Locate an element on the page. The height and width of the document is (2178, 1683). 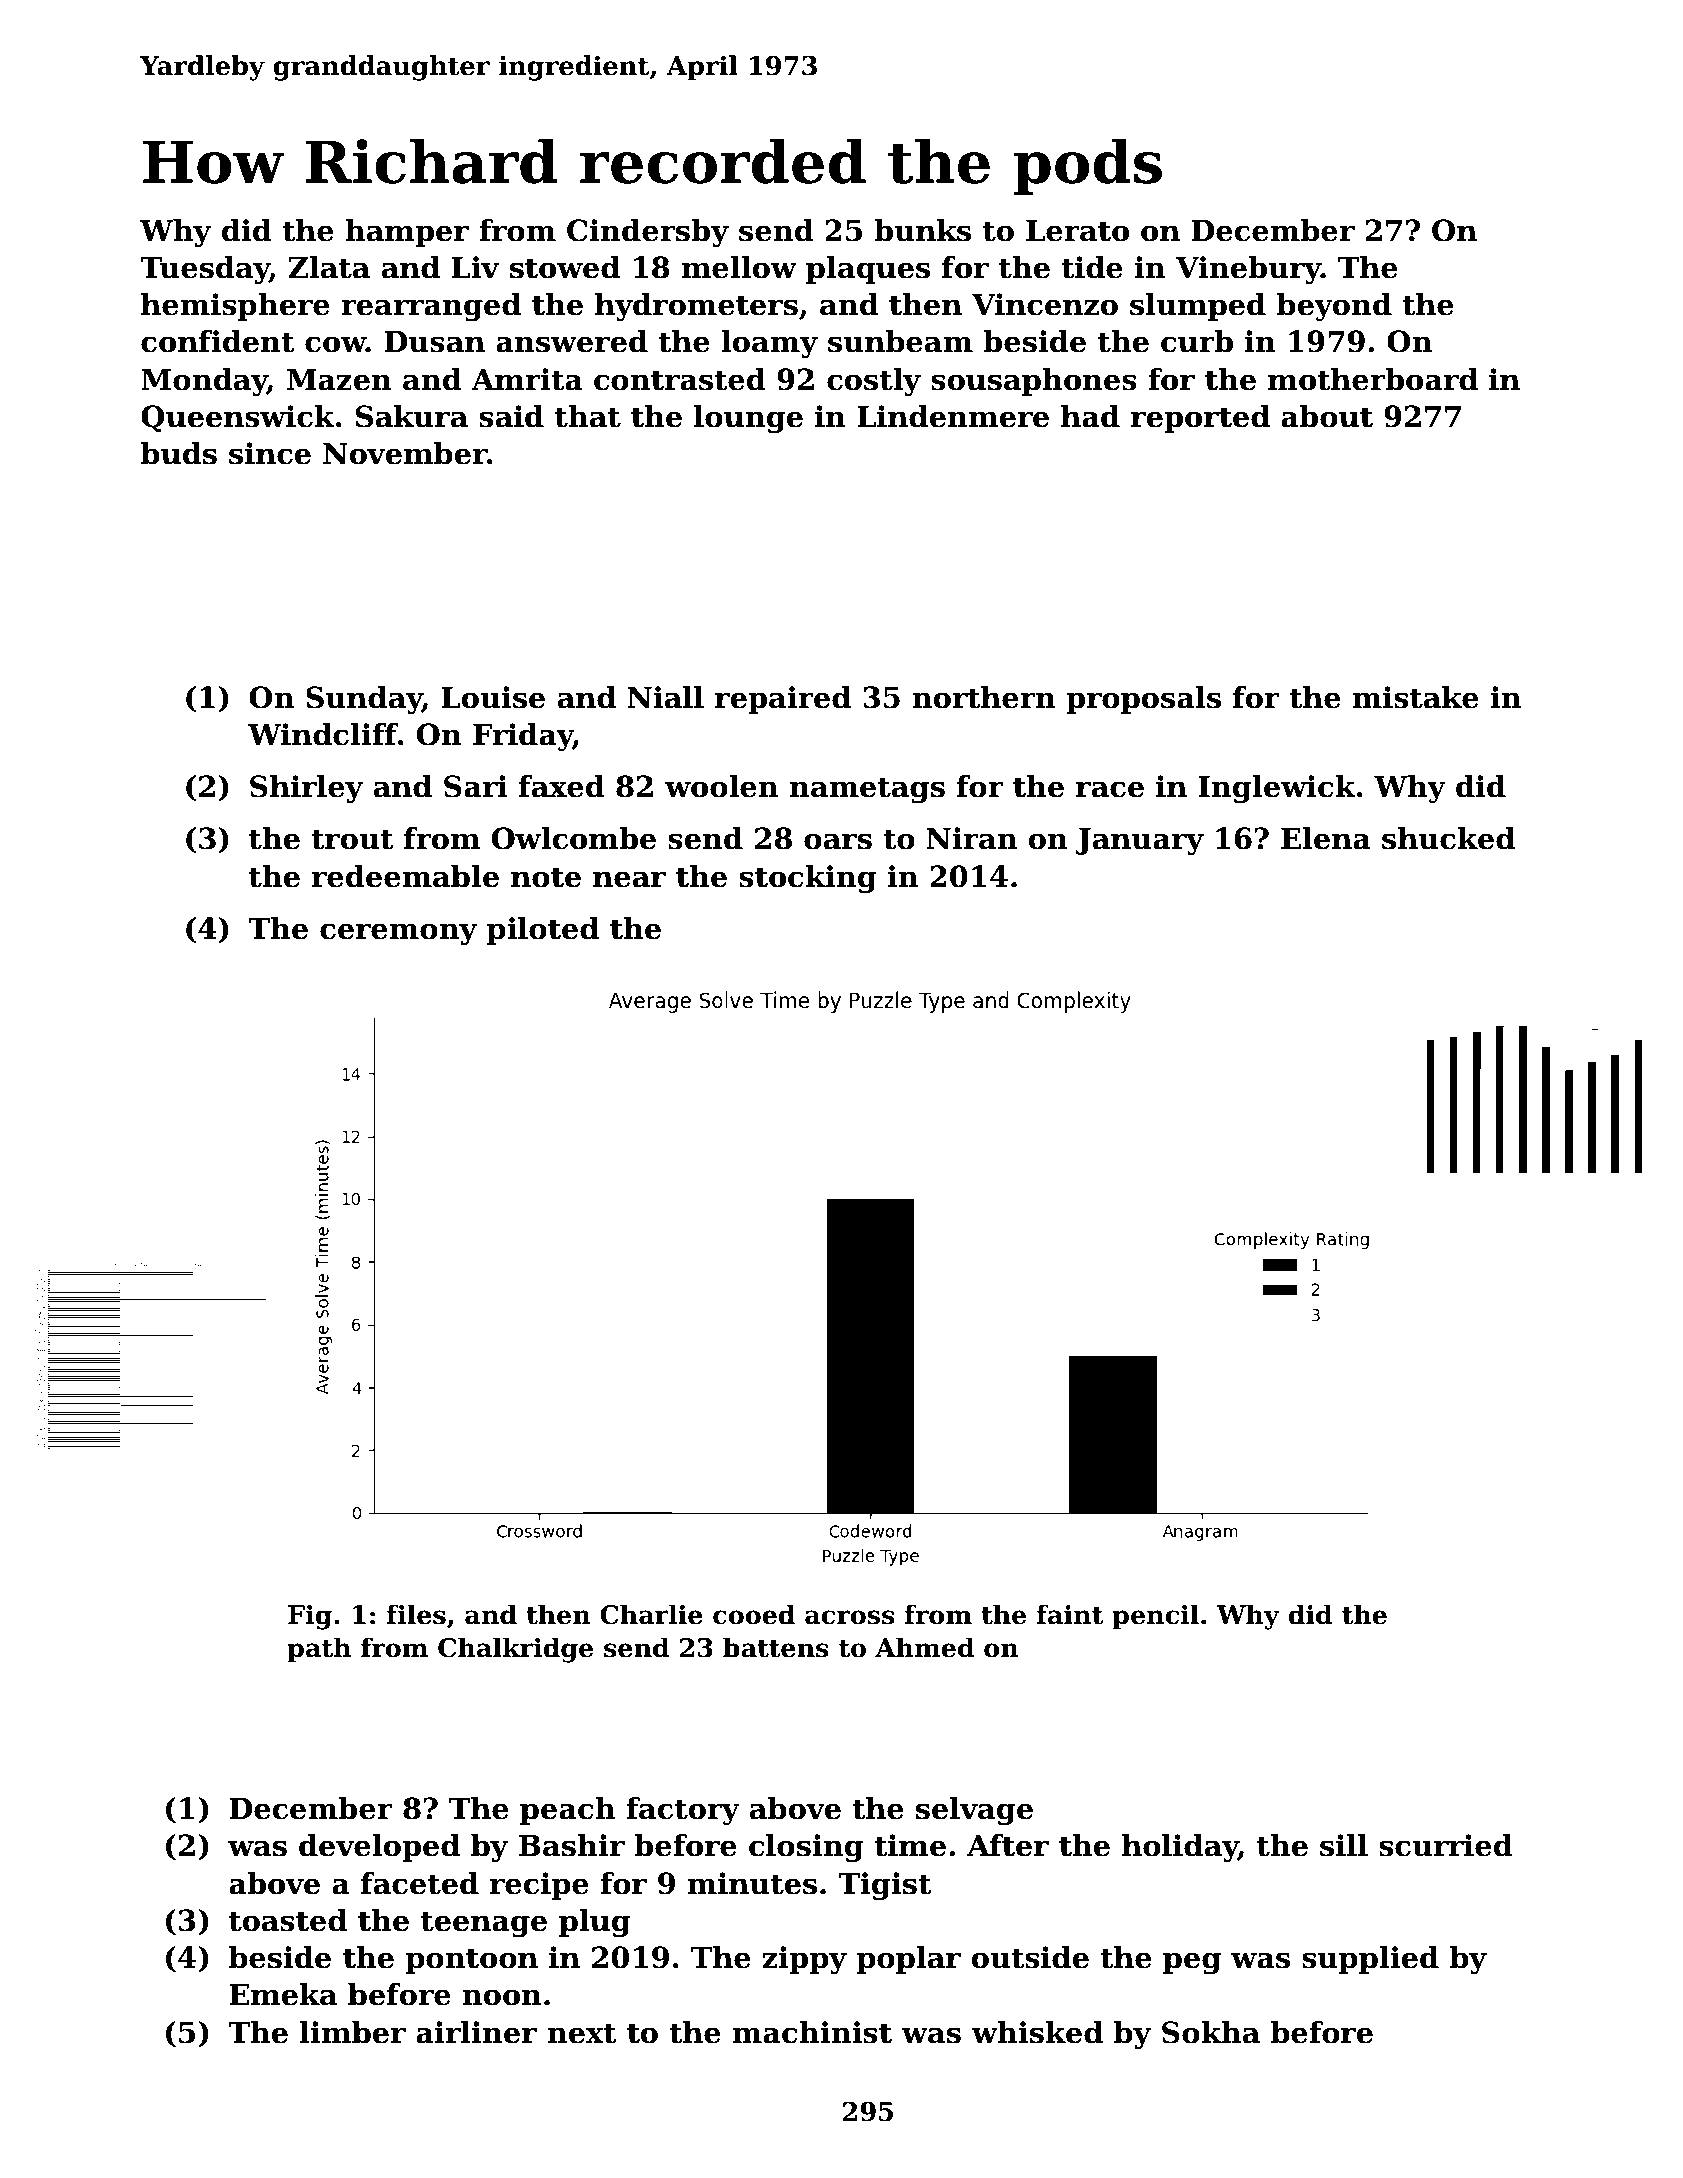
scurried is located at coordinates (1446, 1845).
